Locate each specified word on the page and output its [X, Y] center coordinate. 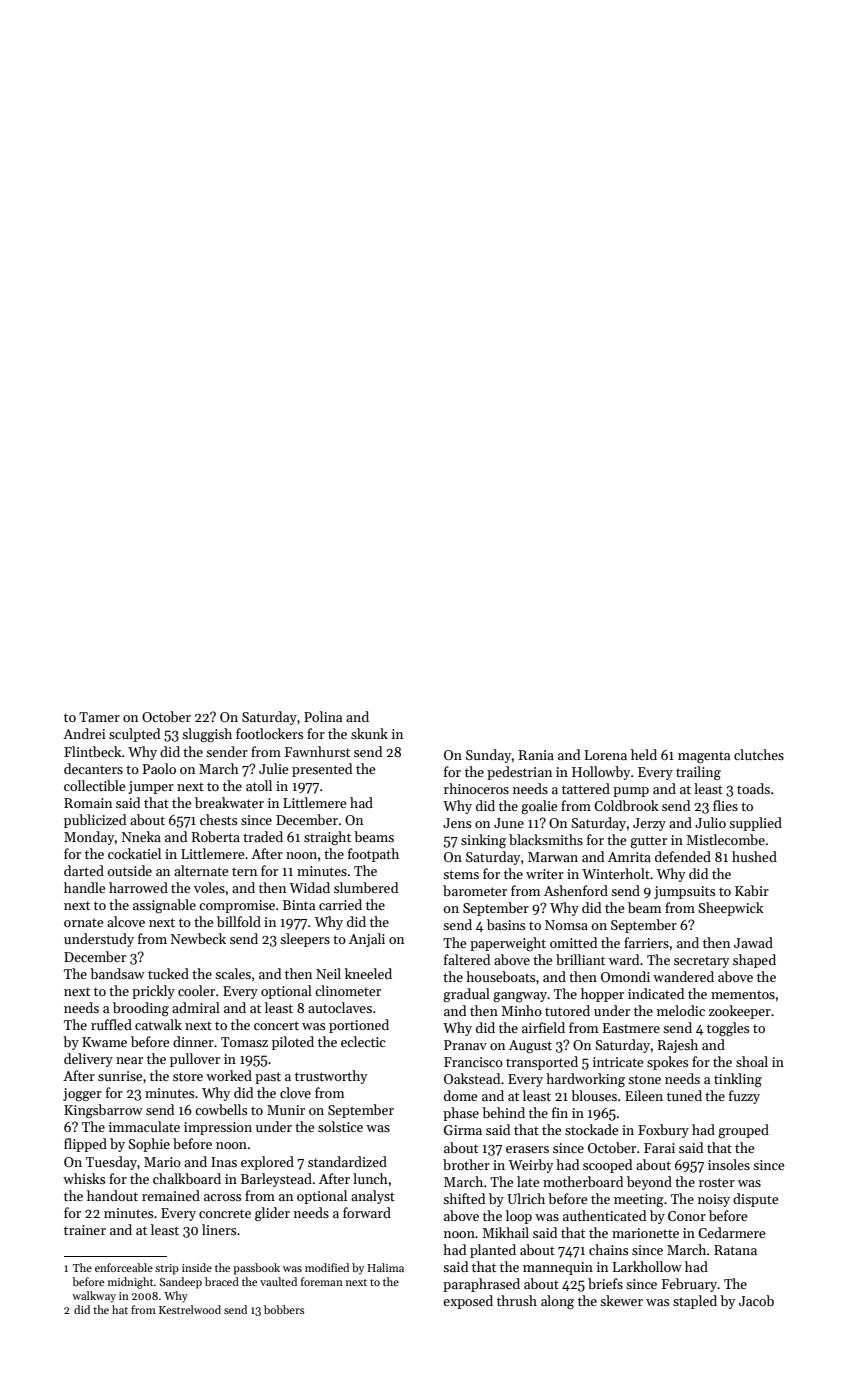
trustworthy [331, 1077]
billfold [239, 921]
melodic [681, 1010]
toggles [728, 1029]
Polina [323, 716]
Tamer [99, 717]
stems [461, 874]
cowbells [221, 1109]
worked [229, 1075]
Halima [385, 1267]
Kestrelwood [190, 1309]
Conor [687, 1216]
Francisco [473, 1062]
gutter [648, 842]
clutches [759, 754]
